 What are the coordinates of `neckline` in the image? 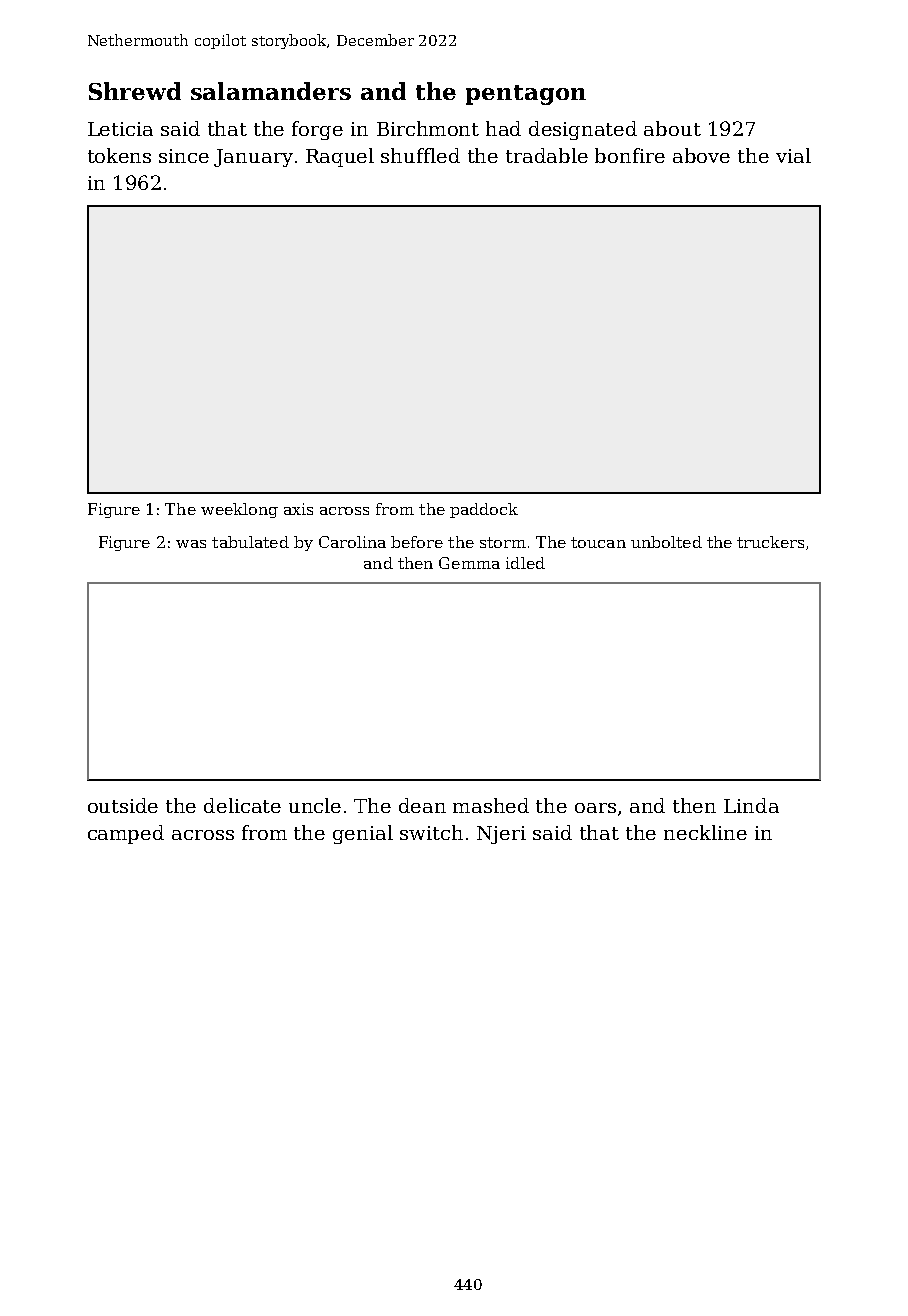 It's located at (705, 832).
